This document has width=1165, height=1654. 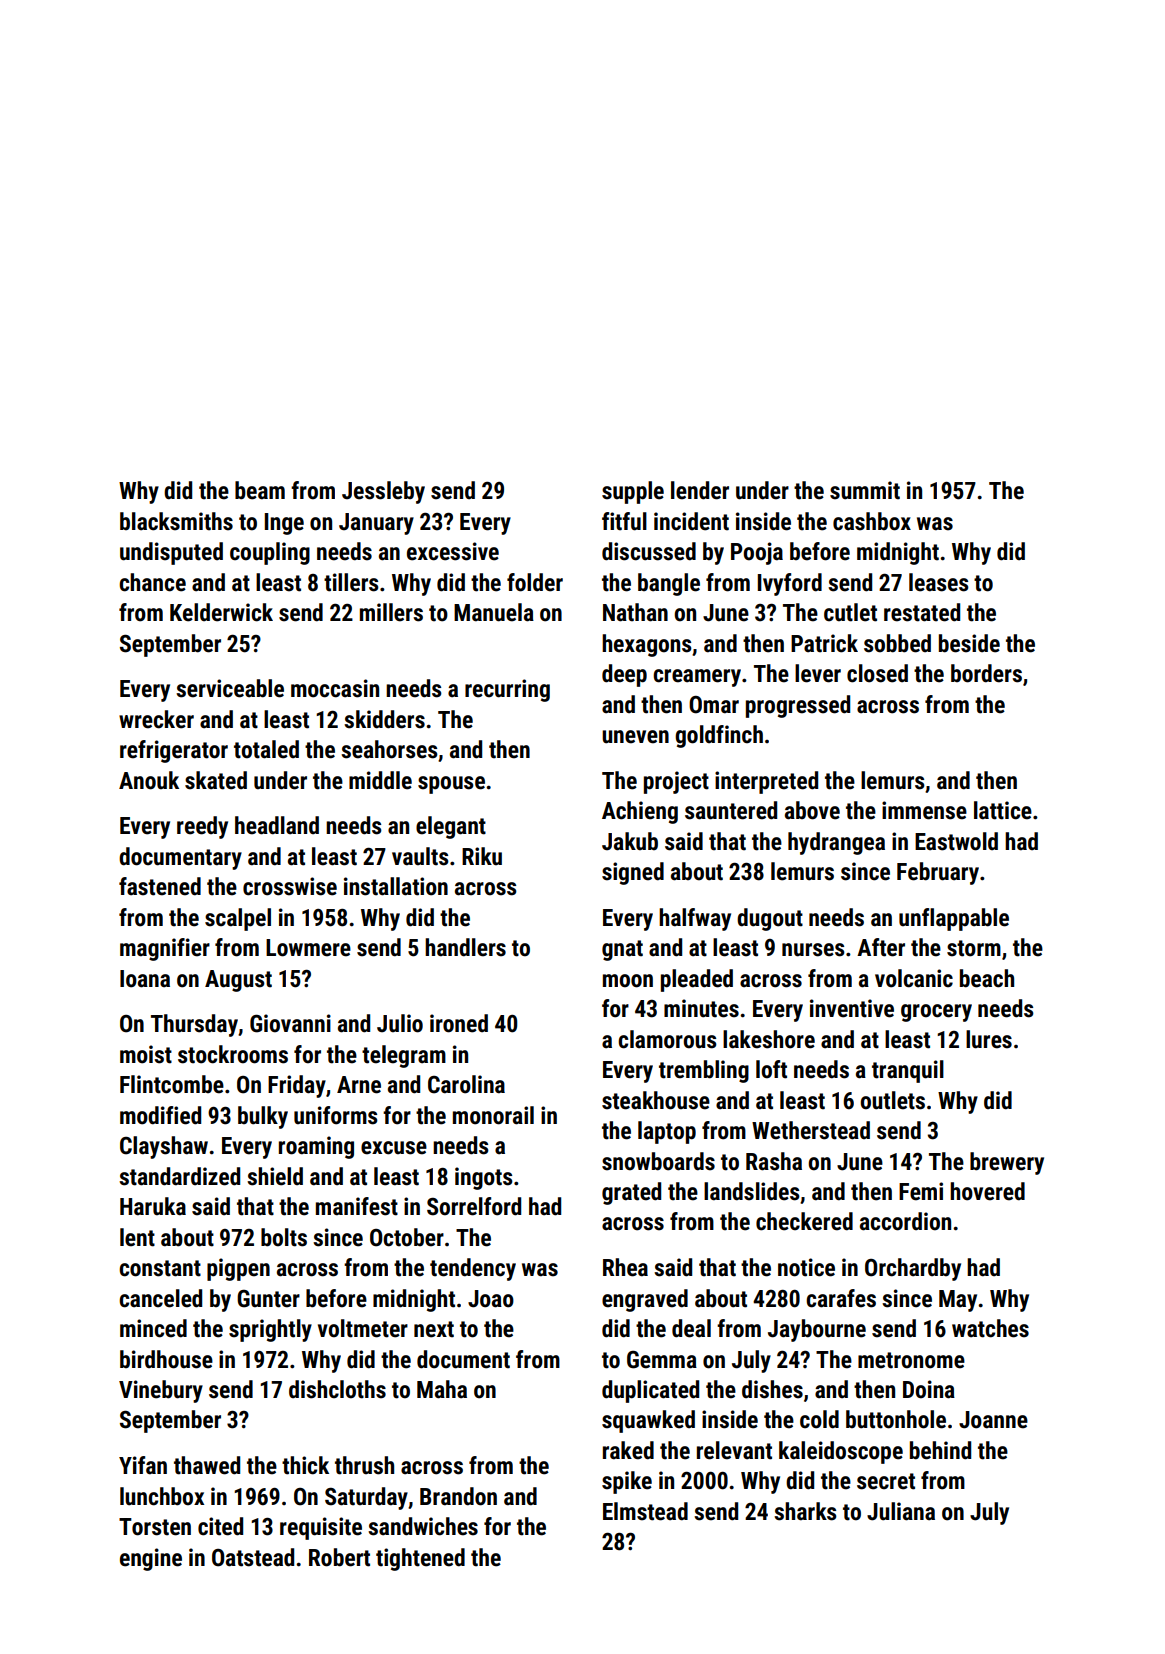 What do you see at coordinates (804, 1221) in the document?
I see `checkered` at bounding box center [804, 1221].
